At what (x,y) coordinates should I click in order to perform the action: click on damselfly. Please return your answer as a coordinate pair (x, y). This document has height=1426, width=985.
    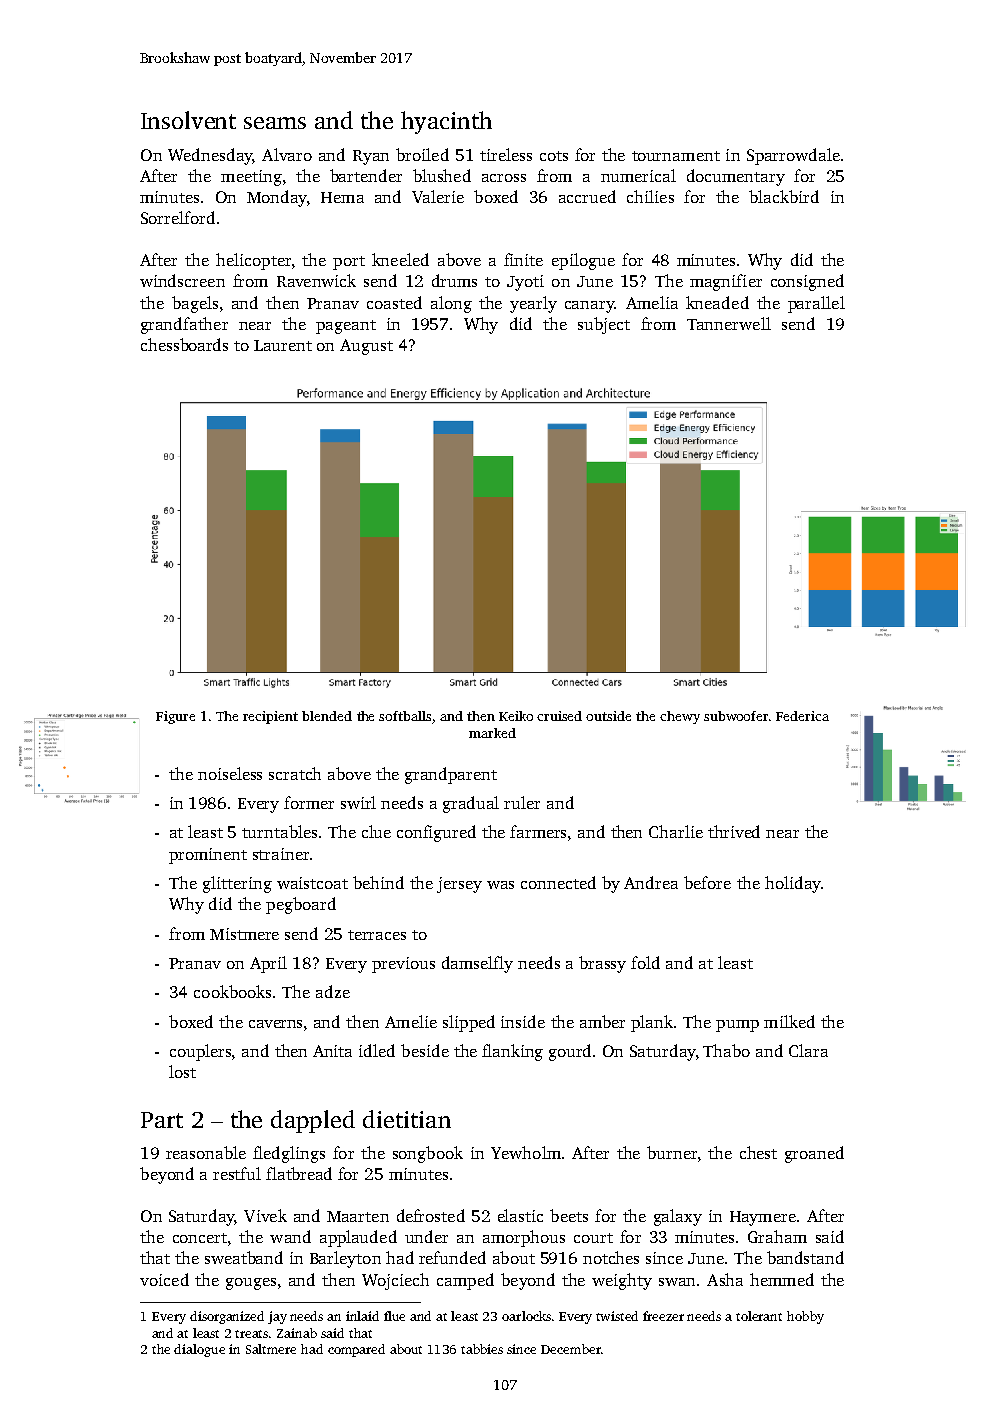
    Looking at the image, I should click on (477, 964).
